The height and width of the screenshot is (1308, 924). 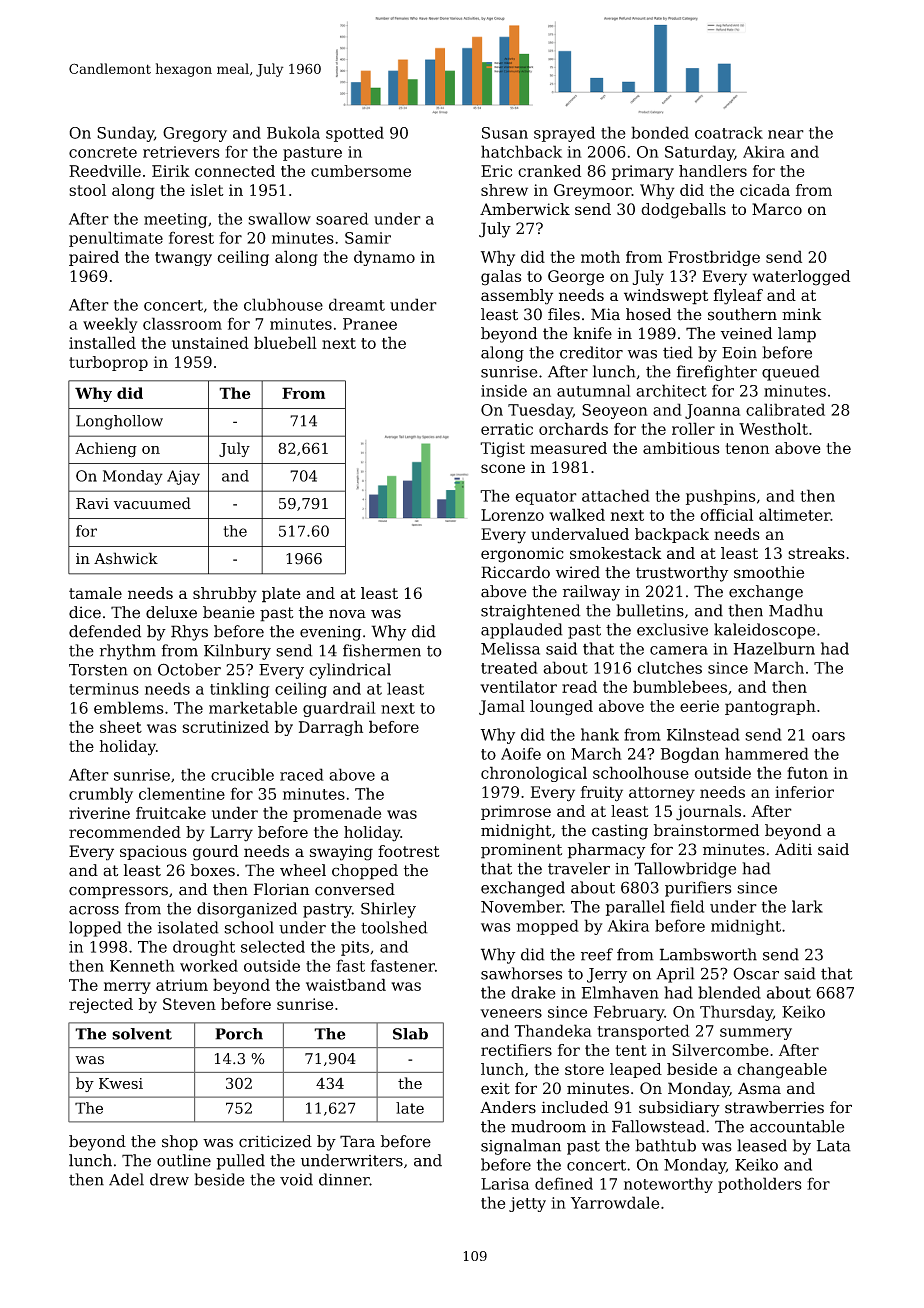 What do you see at coordinates (503, 468) in the screenshot?
I see `scone` at bounding box center [503, 468].
